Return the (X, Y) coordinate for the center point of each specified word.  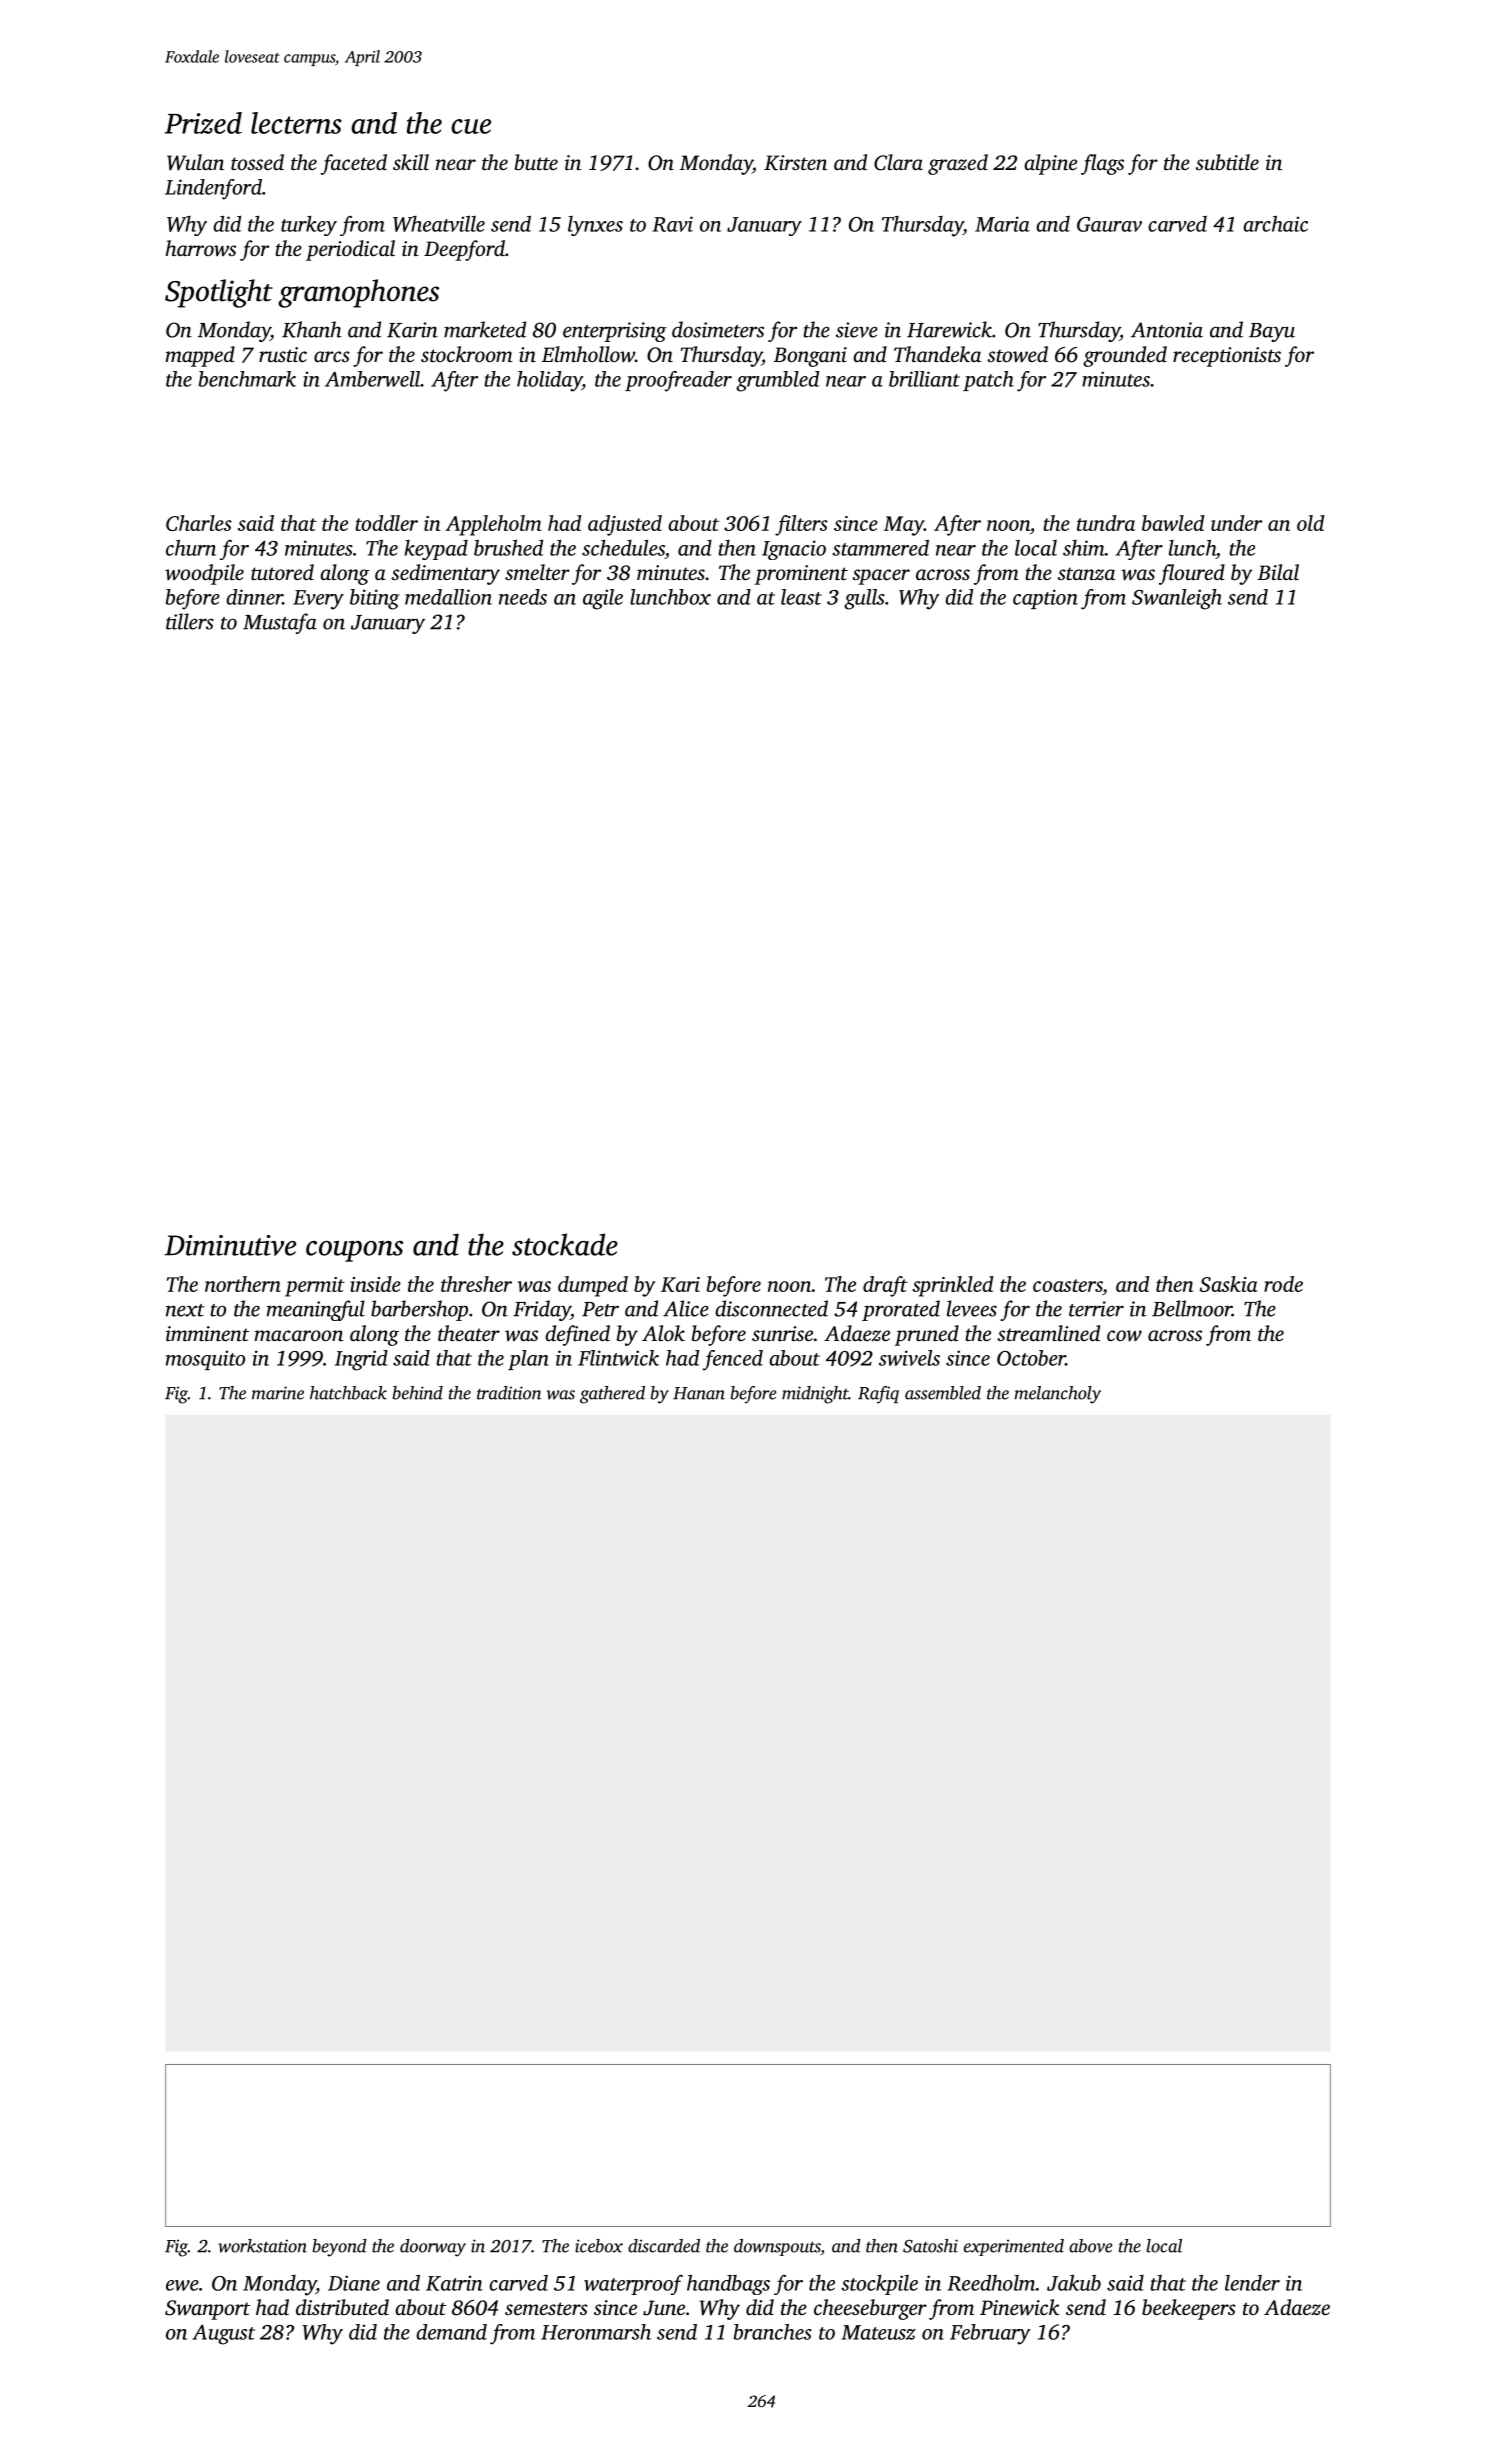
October (1031, 1358)
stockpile (879, 2285)
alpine (1050, 164)
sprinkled (952, 1286)
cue (471, 126)
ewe (182, 2285)
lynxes (595, 226)
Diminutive (230, 1245)
